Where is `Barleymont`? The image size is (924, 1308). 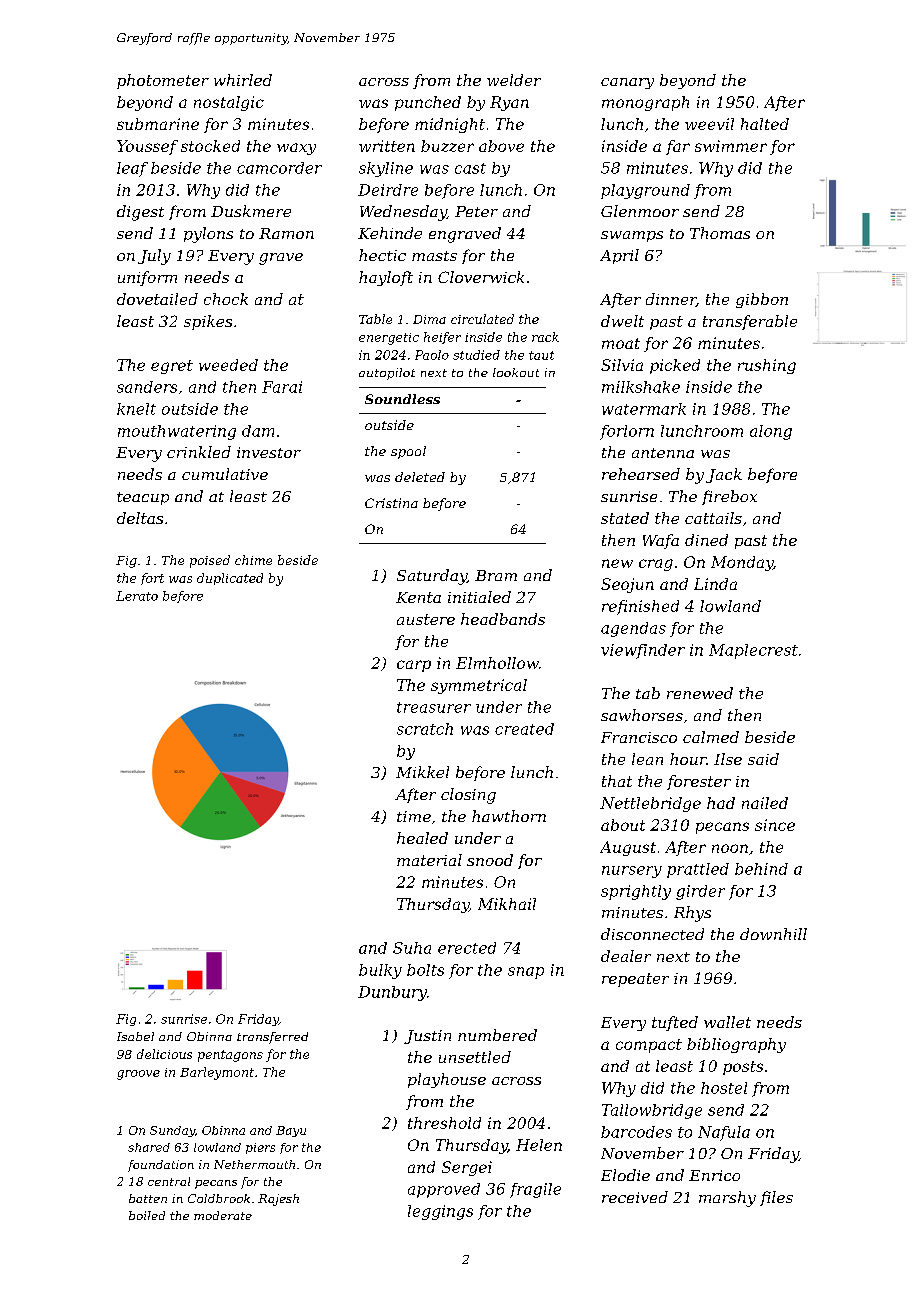 Barleymont is located at coordinates (217, 1073).
